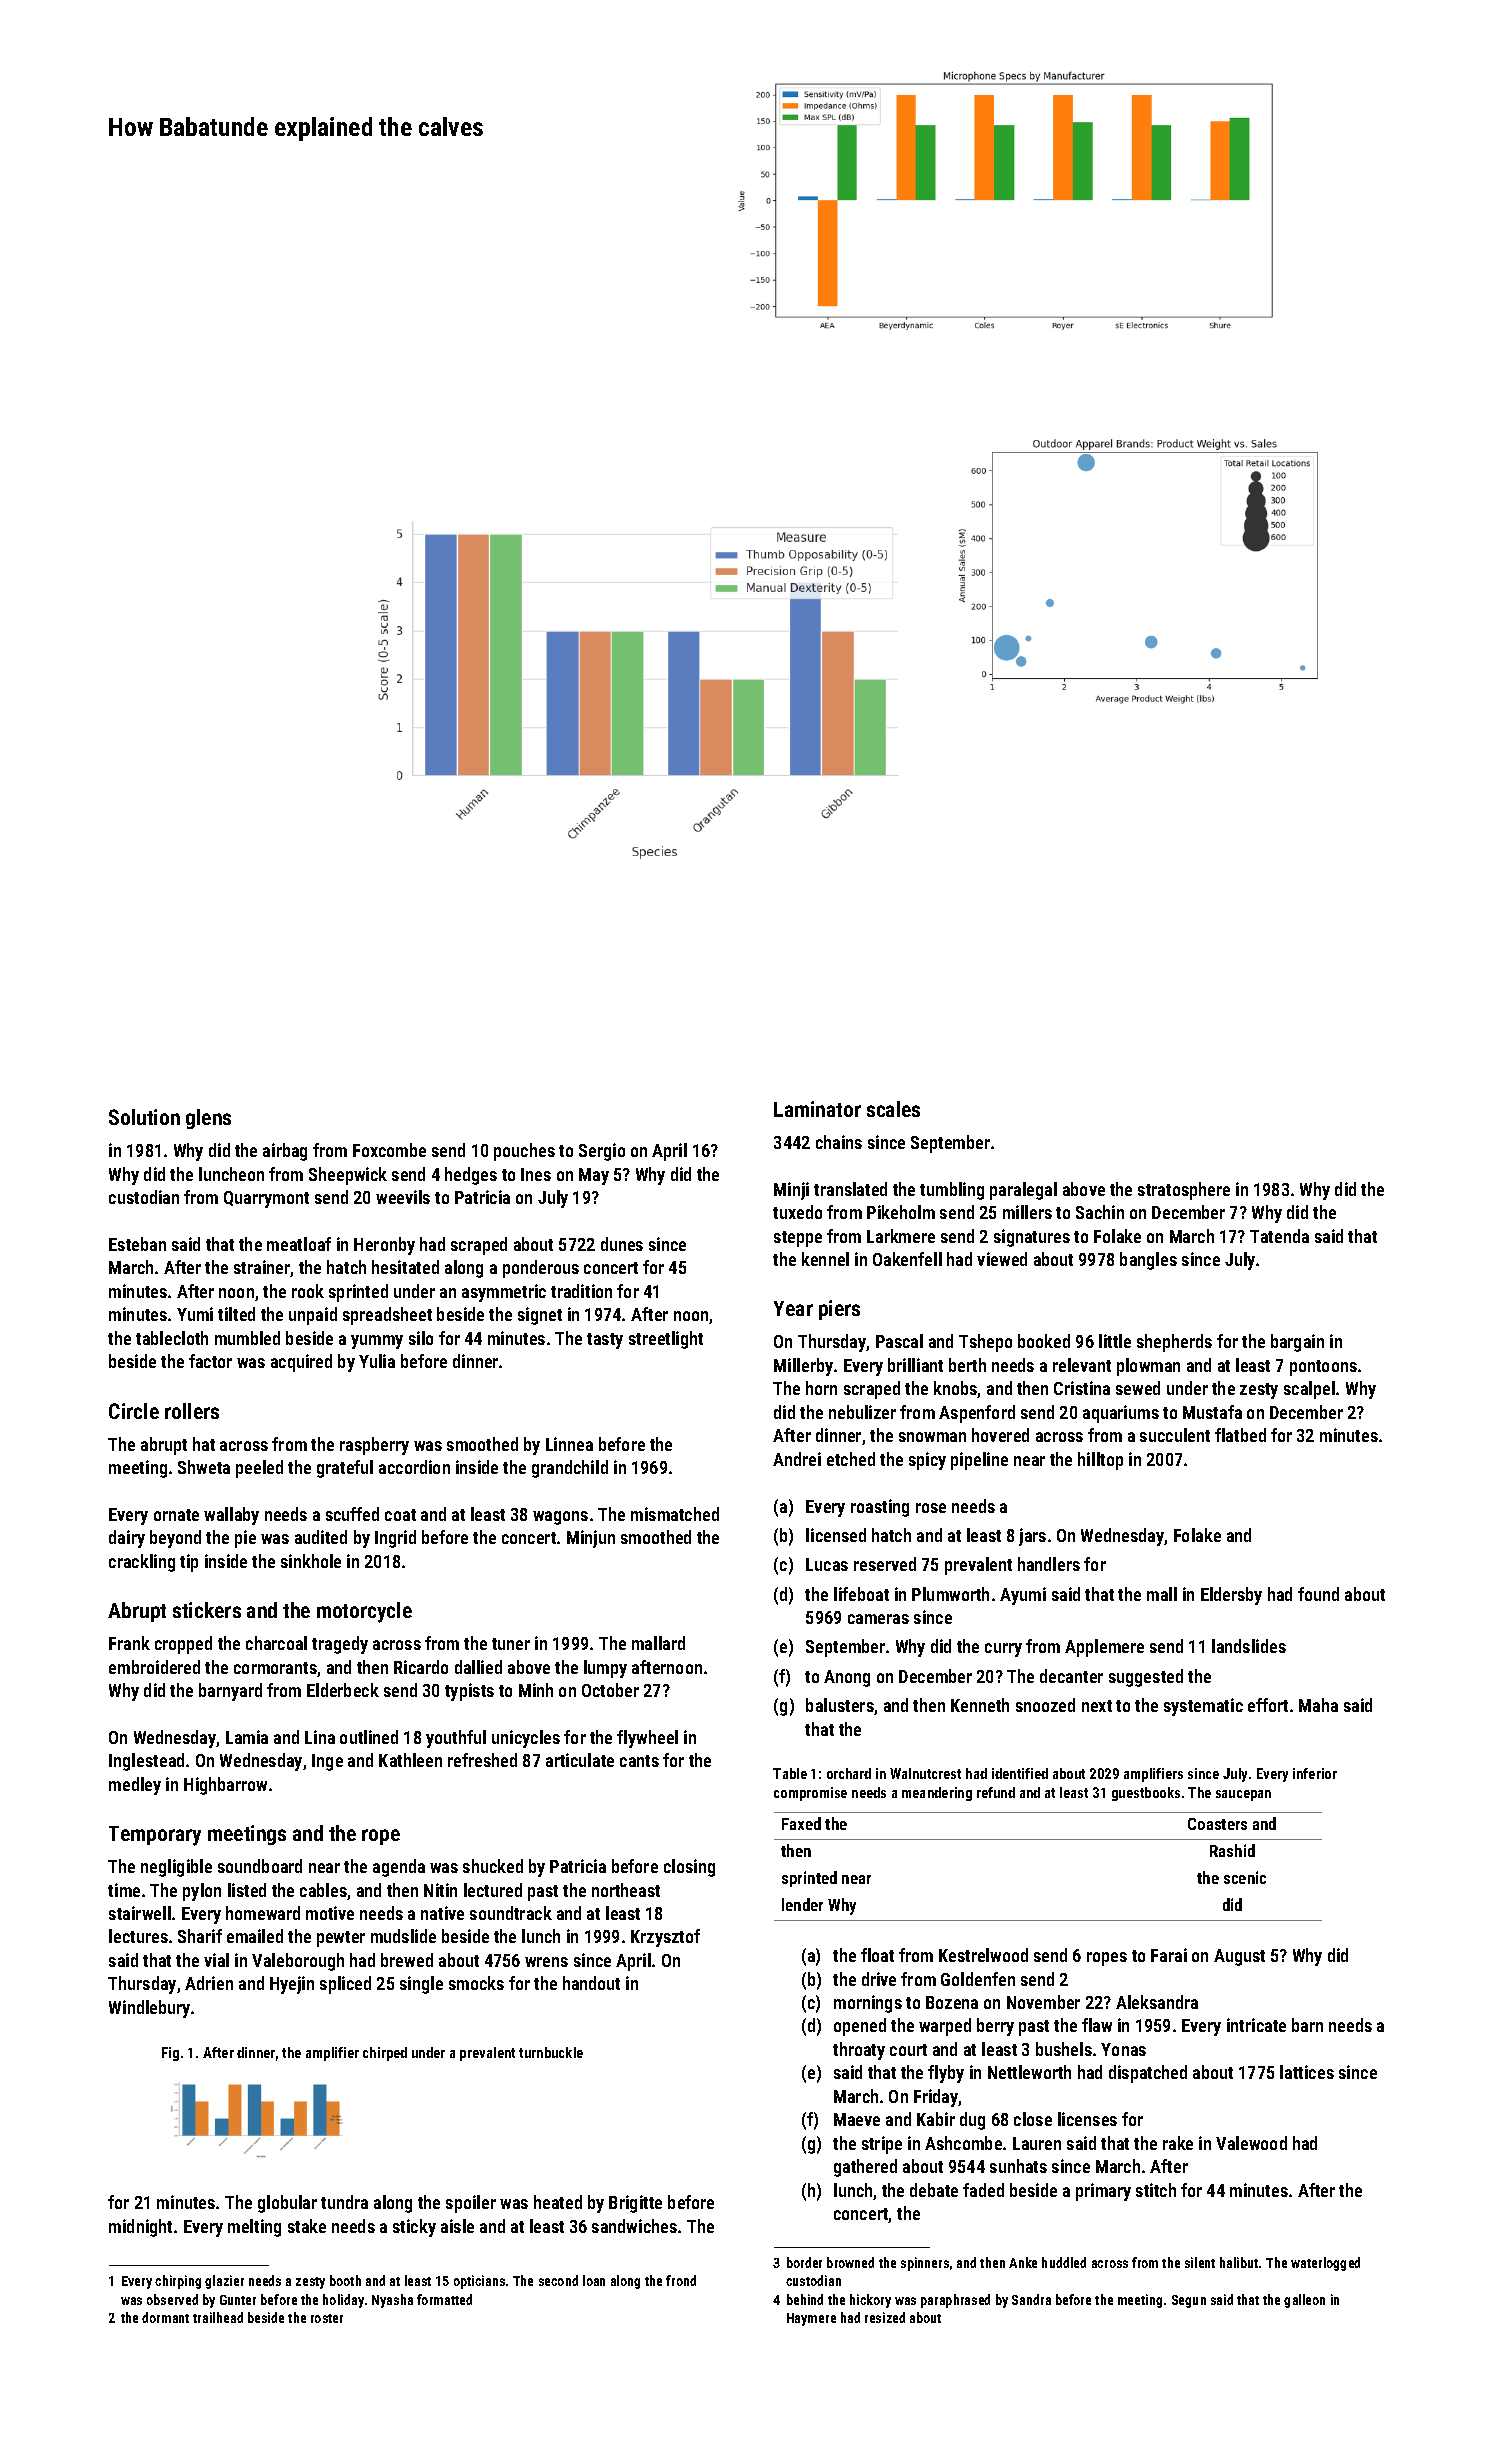  What do you see at coordinates (1097, 1706) in the document?
I see `next` at bounding box center [1097, 1706].
